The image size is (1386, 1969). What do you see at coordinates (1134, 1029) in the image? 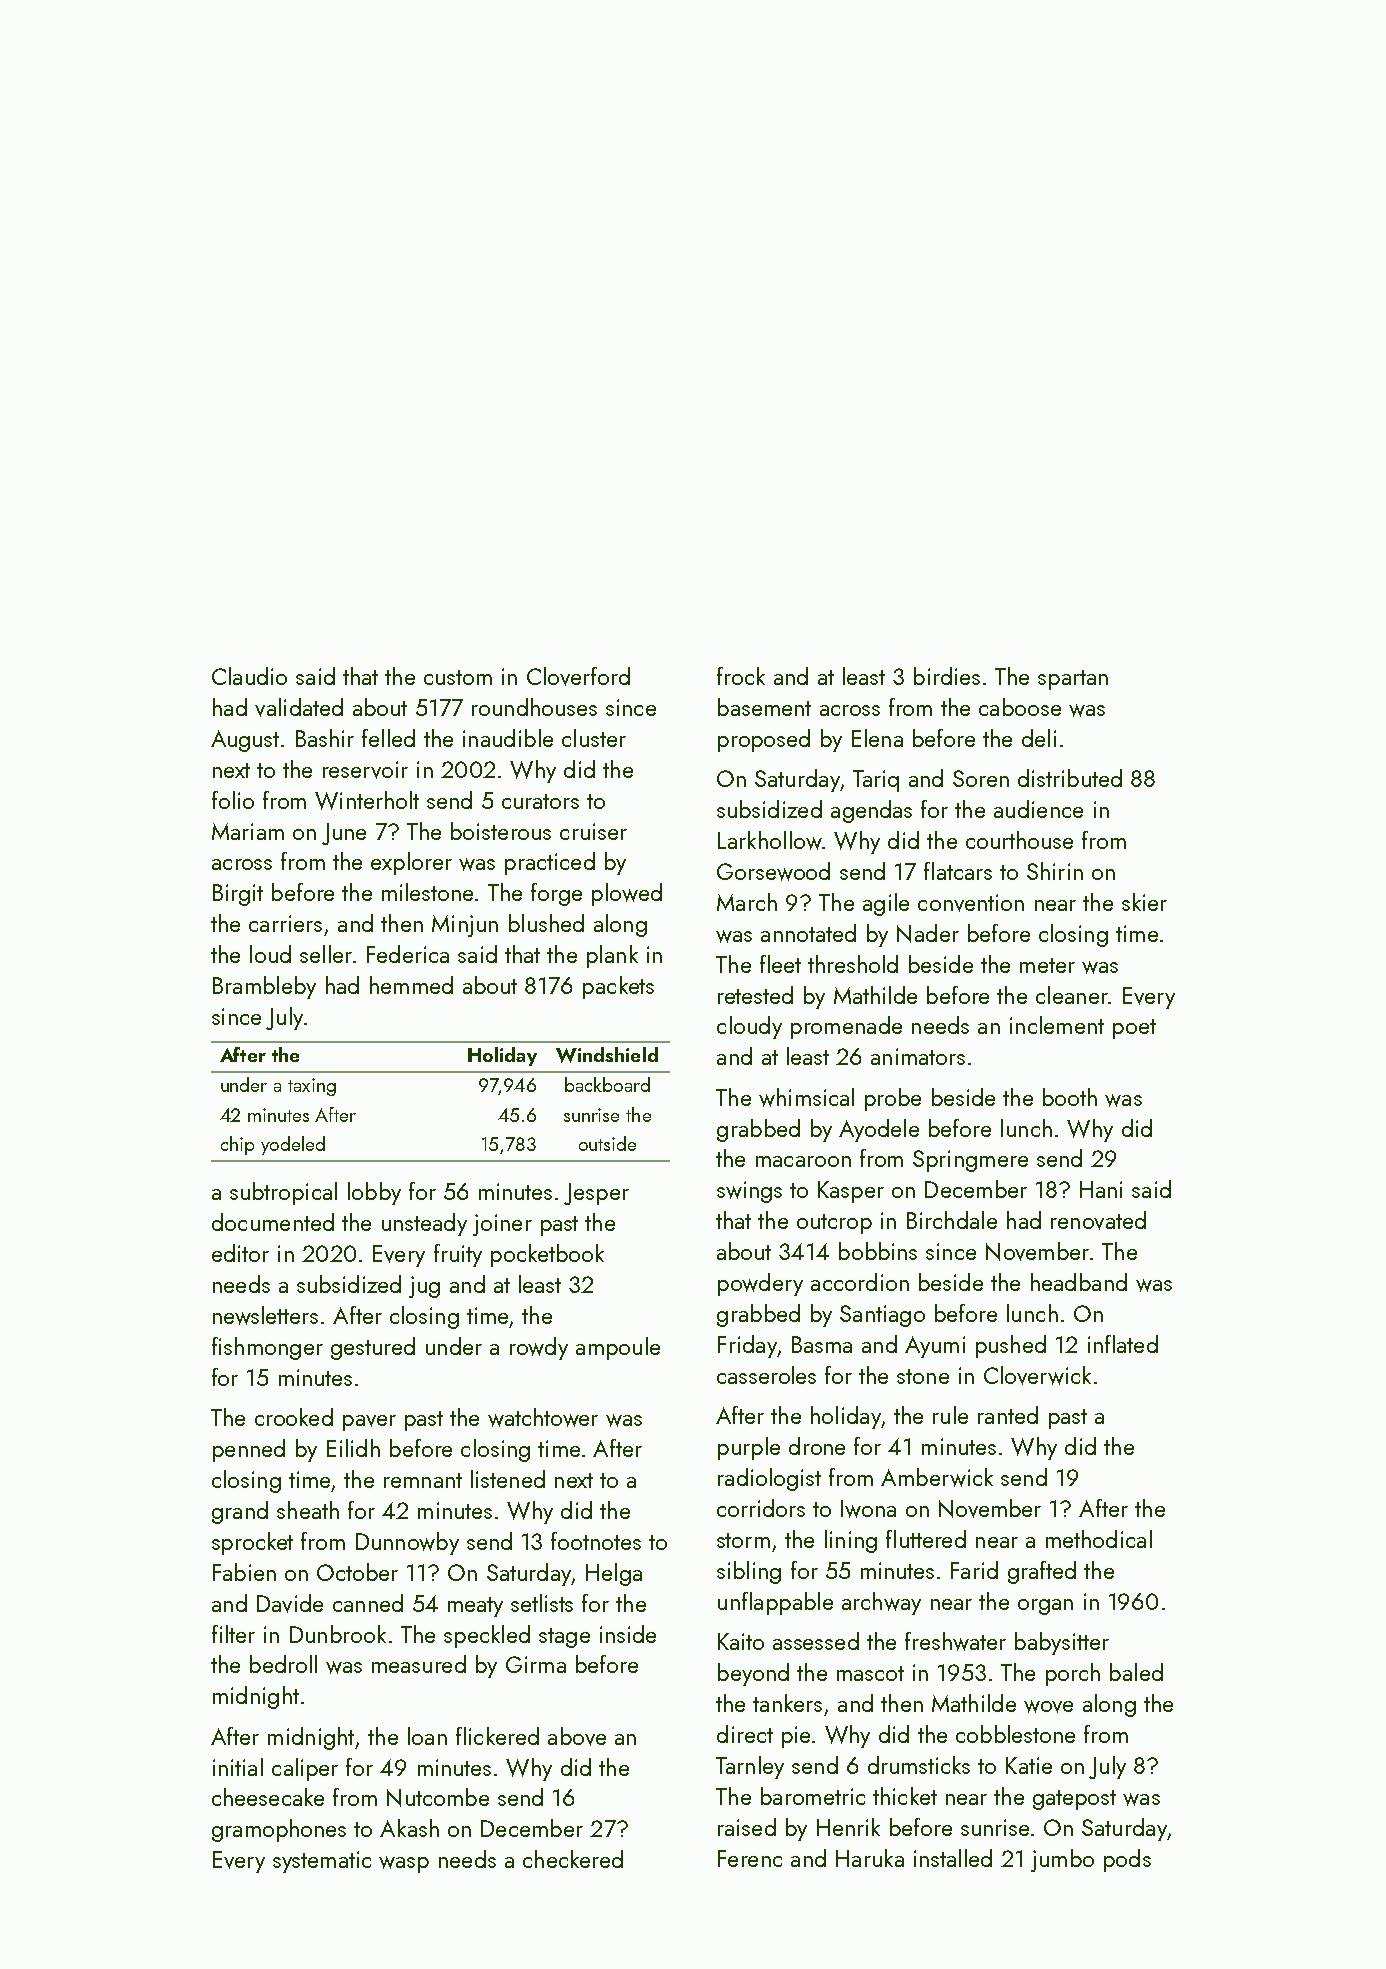
I see `poet` at bounding box center [1134, 1029].
